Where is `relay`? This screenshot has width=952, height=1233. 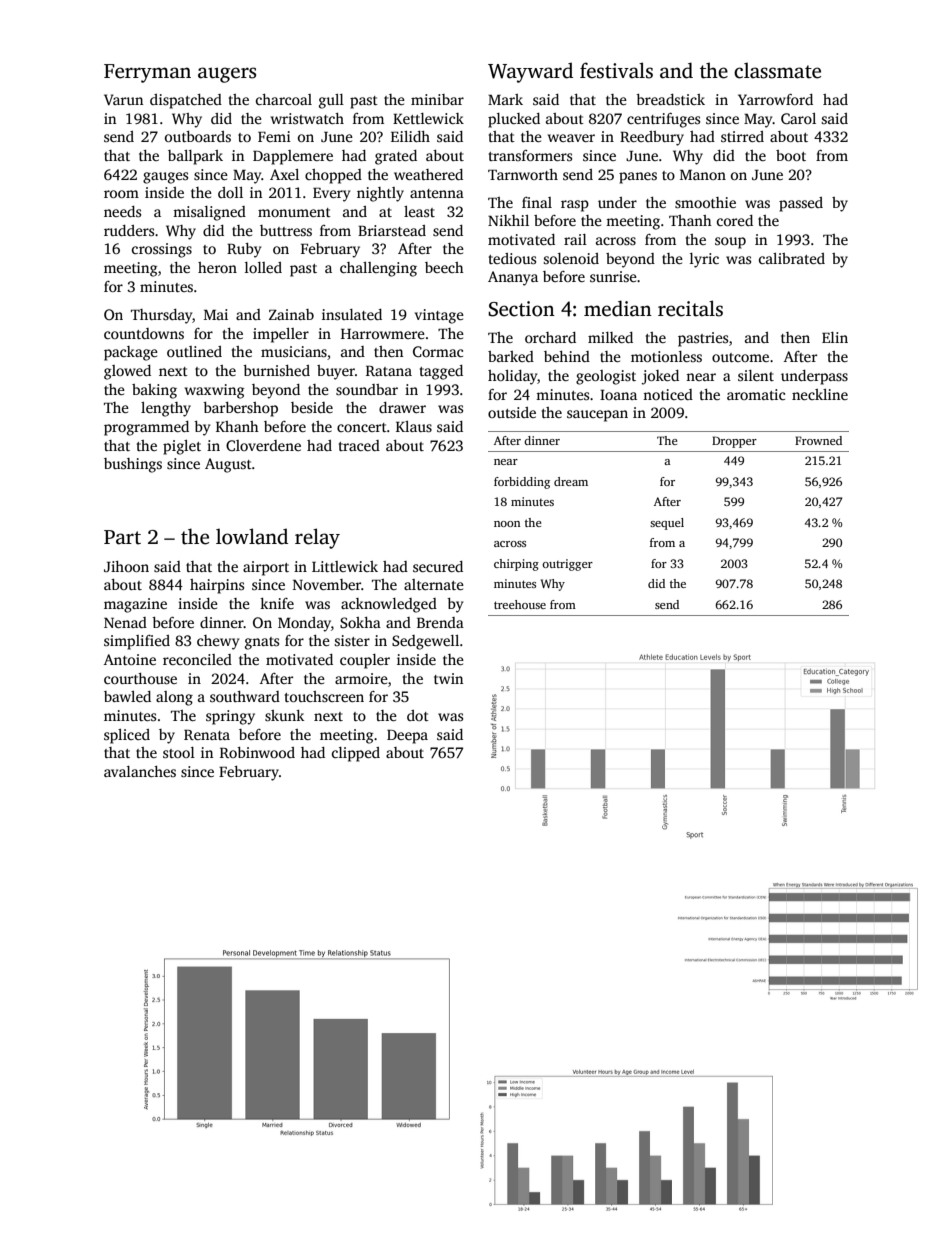 relay is located at coordinates (317, 538).
